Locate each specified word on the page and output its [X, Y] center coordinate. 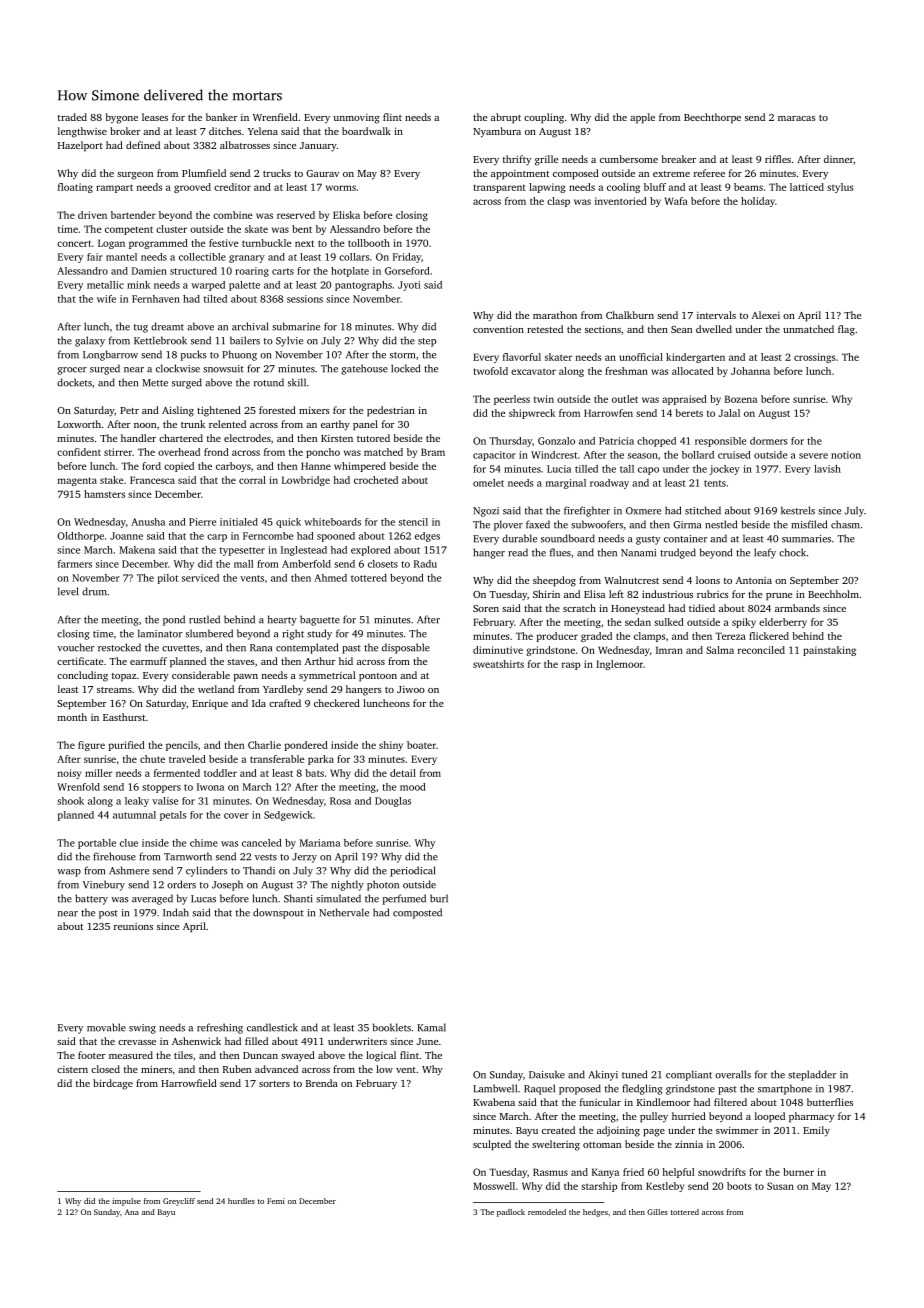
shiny [391, 746]
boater [421, 745]
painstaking [829, 651]
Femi [276, 1201]
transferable [277, 759]
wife [106, 299]
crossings [814, 358]
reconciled [761, 650]
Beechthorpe [712, 118]
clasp [558, 202]
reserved [296, 215]
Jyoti [409, 286]
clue [129, 843]
